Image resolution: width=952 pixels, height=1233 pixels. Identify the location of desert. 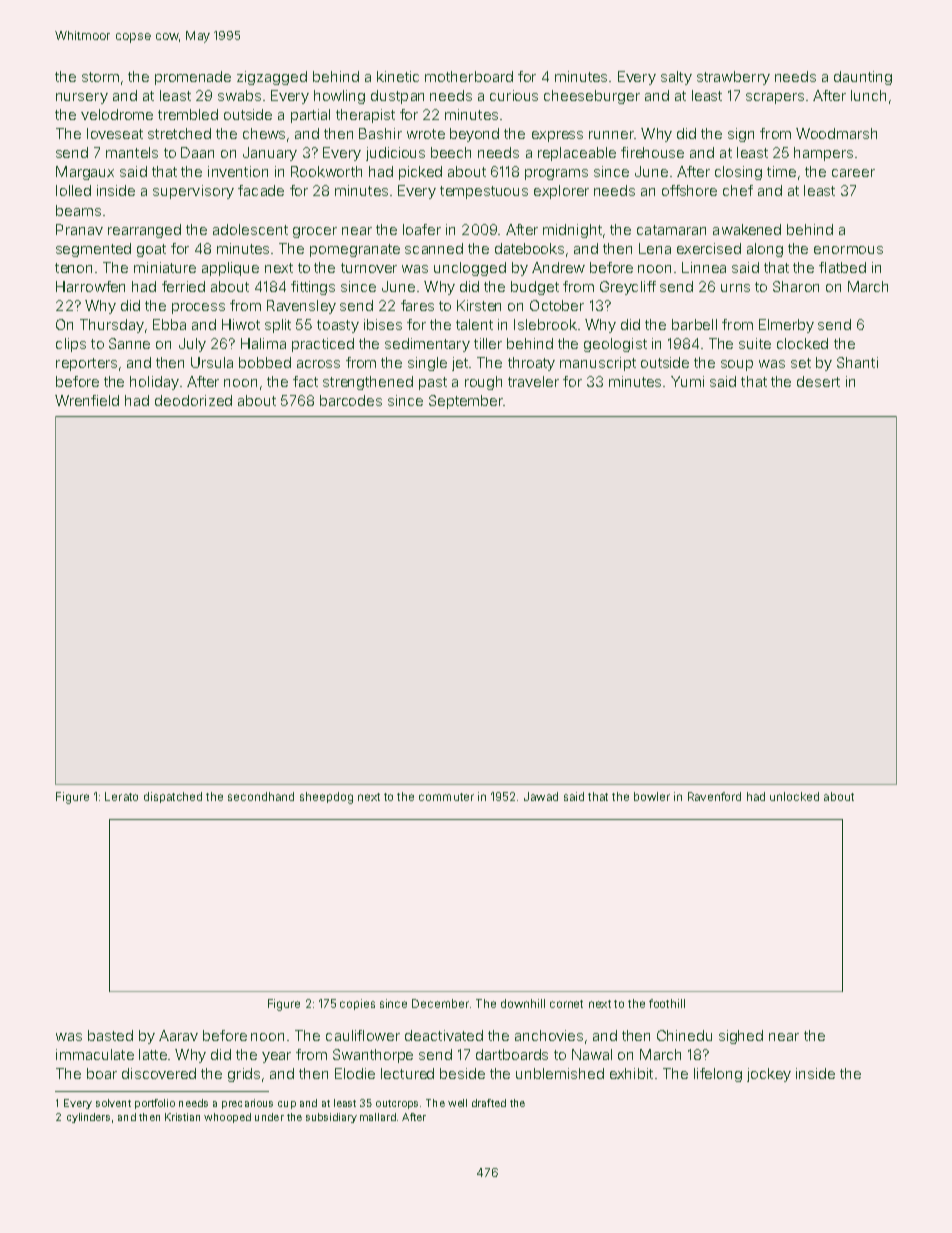
(818, 381).
